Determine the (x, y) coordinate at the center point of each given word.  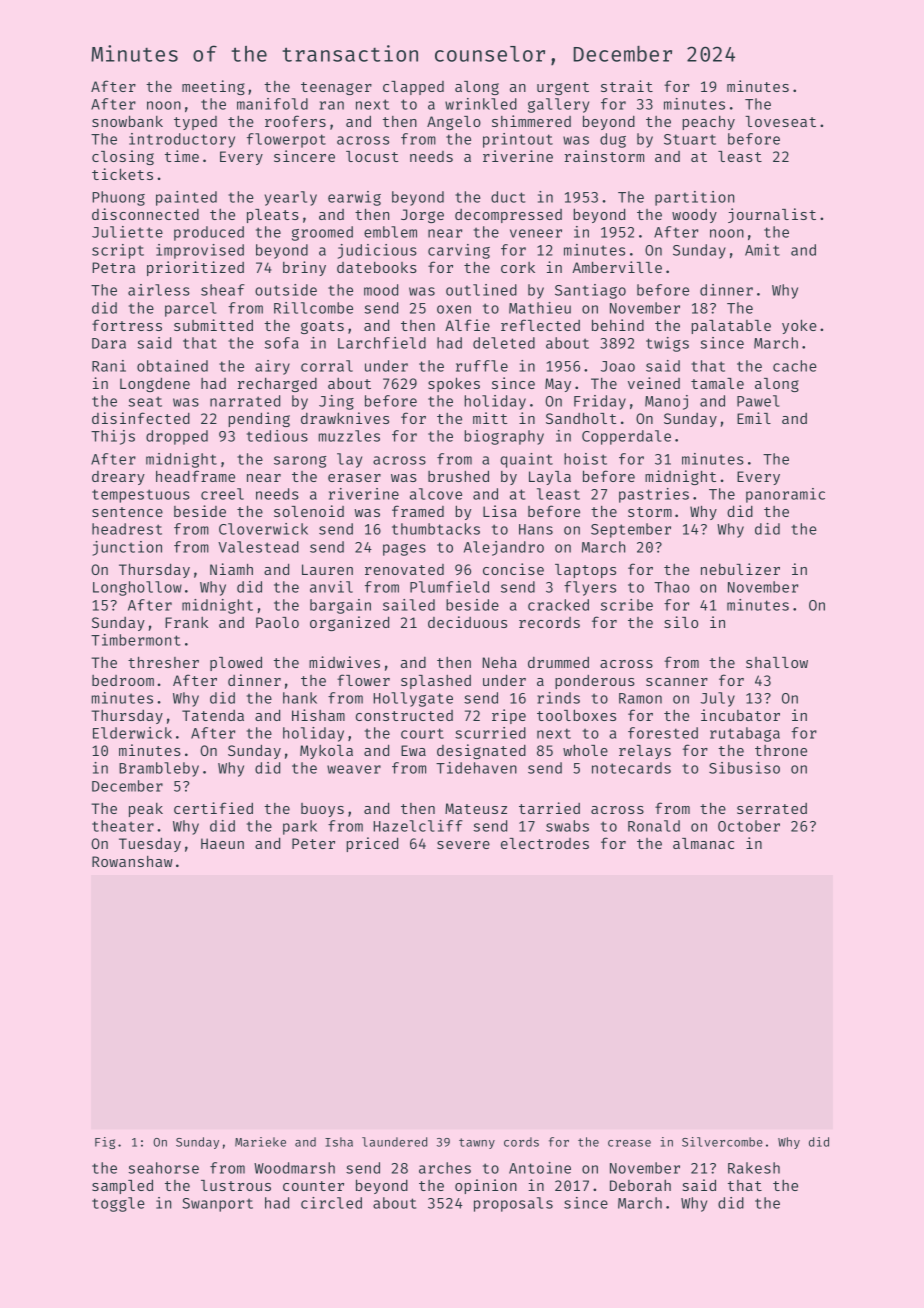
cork (518, 267)
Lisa (500, 511)
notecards (631, 768)
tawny (477, 1143)
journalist (772, 215)
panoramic (785, 495)
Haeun (222, 843)
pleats (273, 216)
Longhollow (137, 588)
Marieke (260, 1142)
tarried (549, 808)
